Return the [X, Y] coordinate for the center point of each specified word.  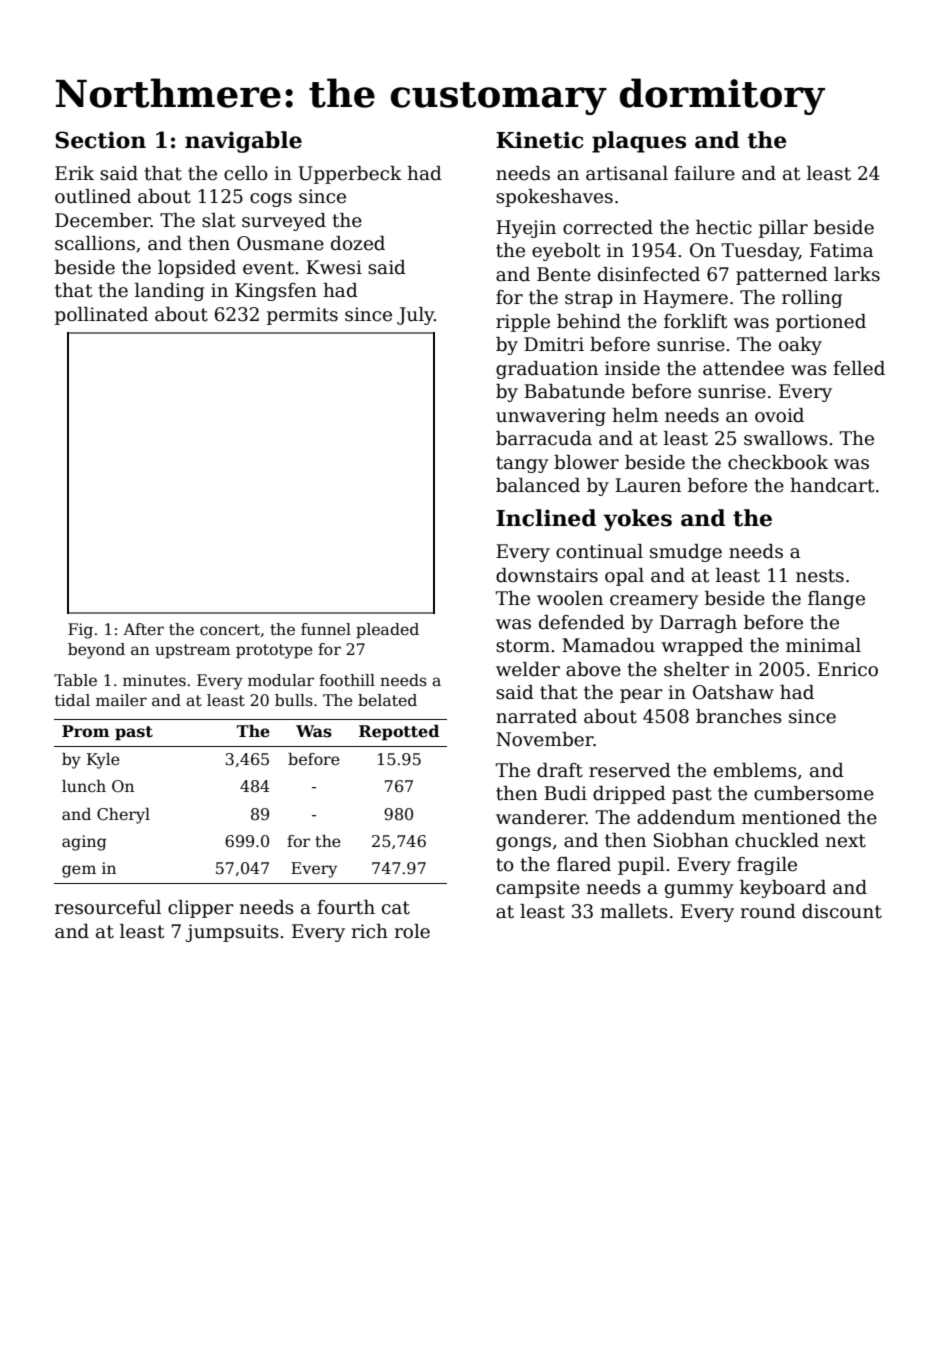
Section [100, 140]
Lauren [648, 485]
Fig [80, 631]
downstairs [547, 575]
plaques [639, 142]
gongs [523, 844]
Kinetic [539, 140]
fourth [346, 907]
